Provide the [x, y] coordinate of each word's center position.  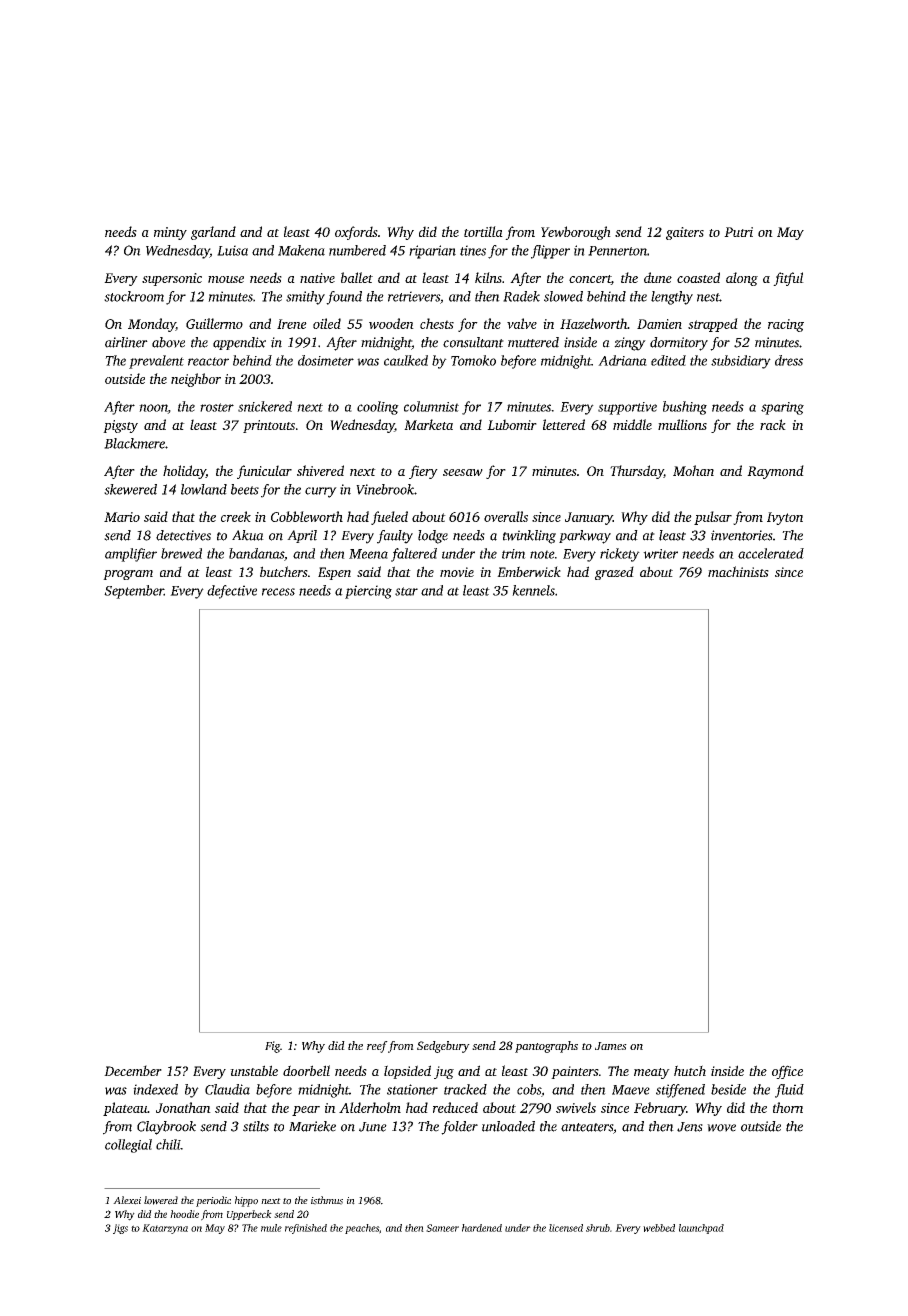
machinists [738, 571]
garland [213, 233]
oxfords [356, 233]
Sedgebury [443, 1047]
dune [658, 277]
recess [278, 592]
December [133, 1070]
